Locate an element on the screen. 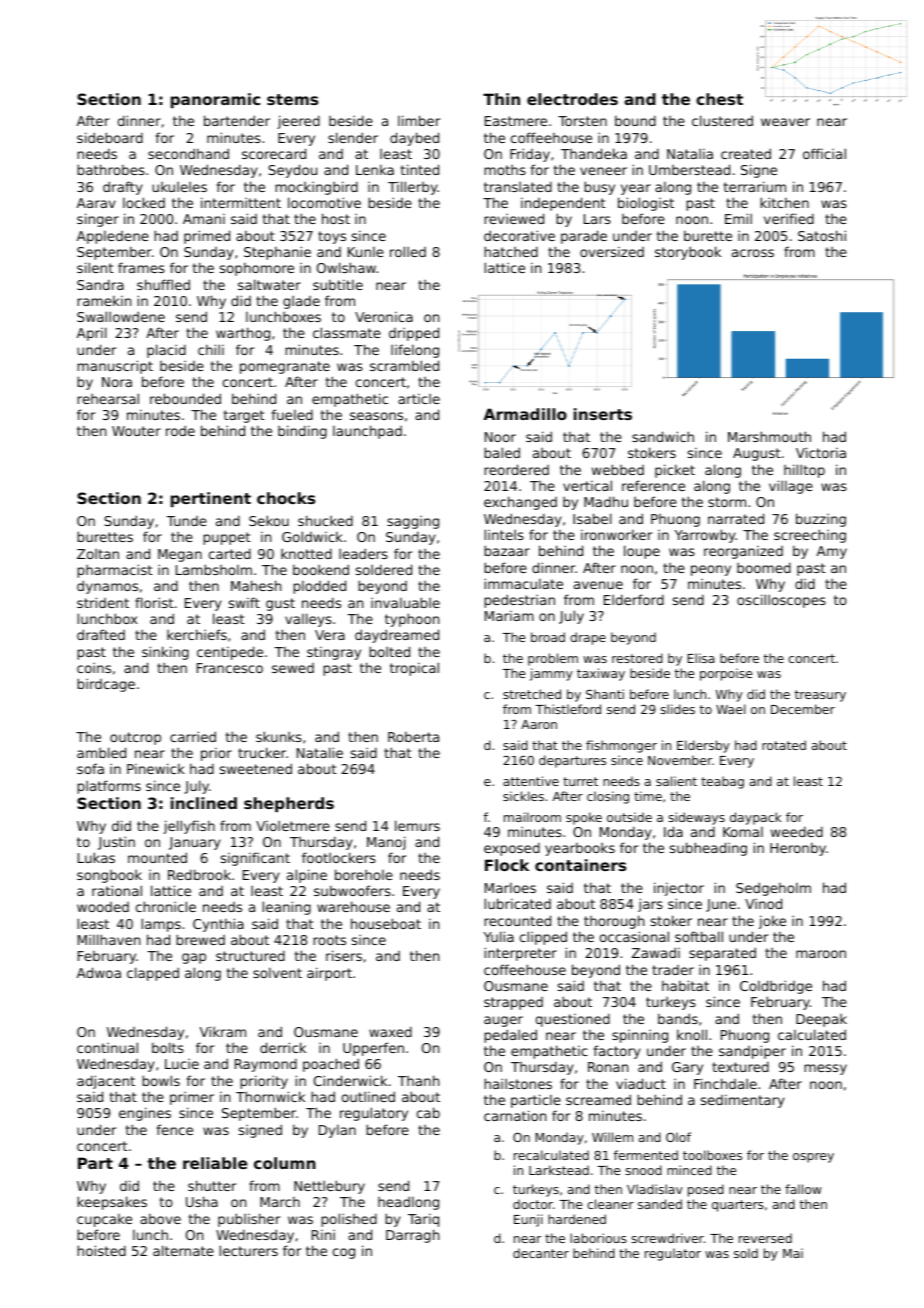 This screenshot has width=924, height=1308. Lenka is located at coordinates (375, 169).
